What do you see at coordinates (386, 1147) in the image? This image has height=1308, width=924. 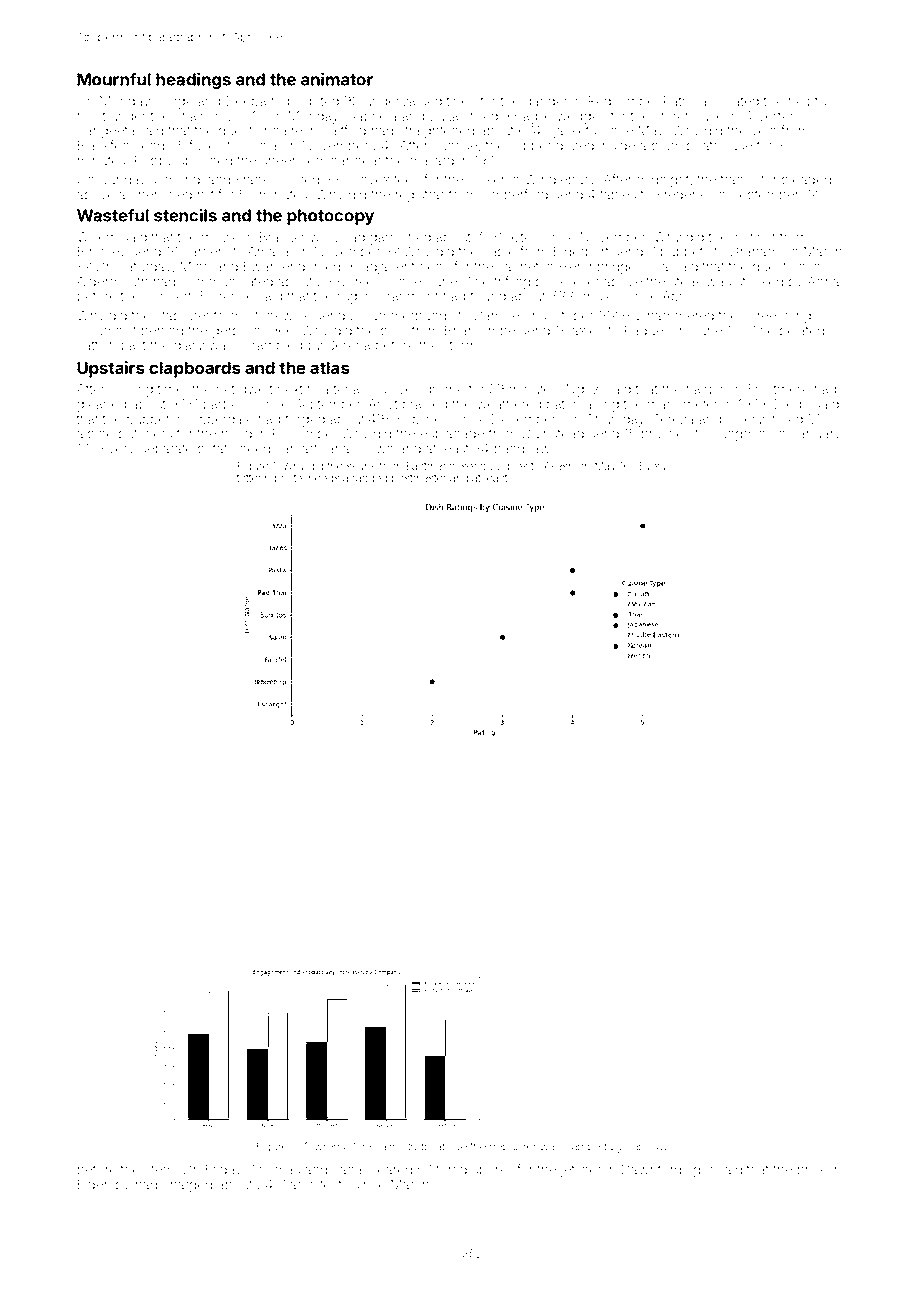 I see `calm` at bounding box center [386, 1147].
